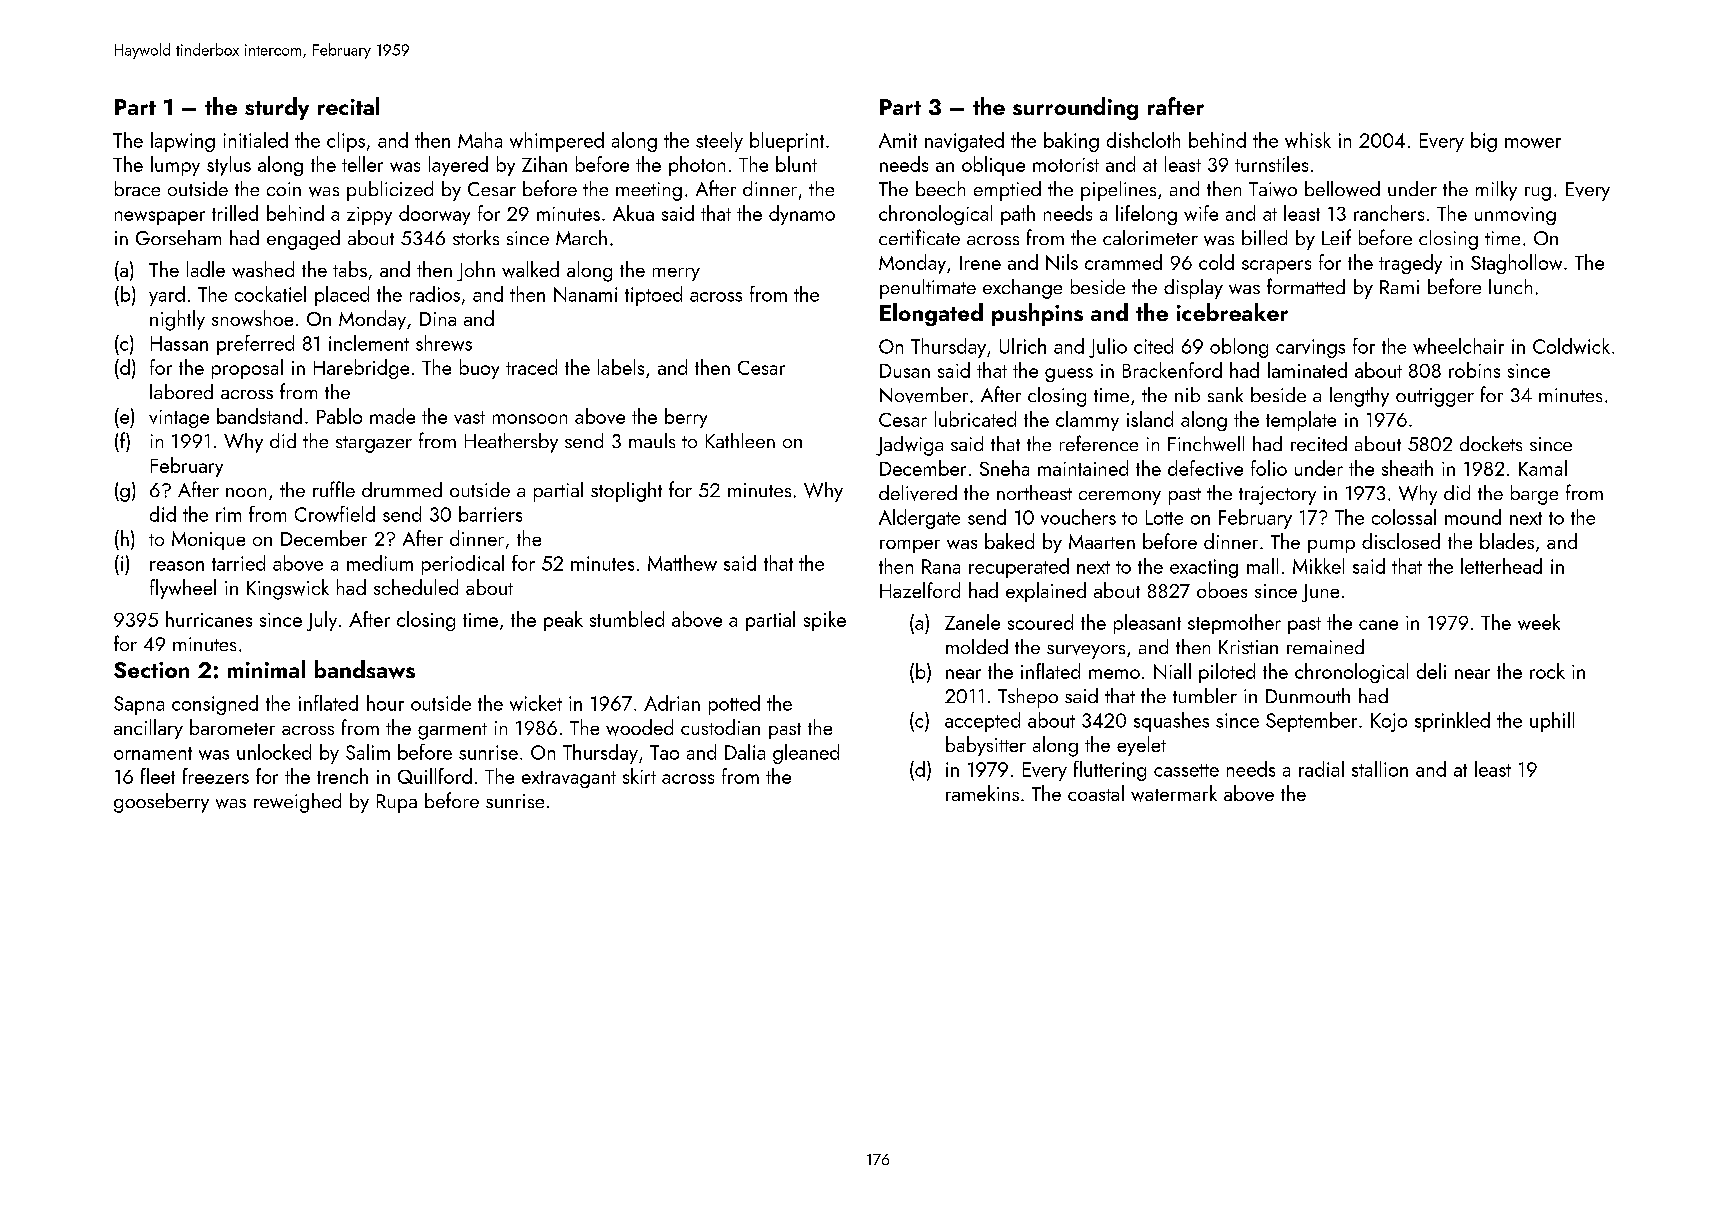 Image resolution: width=1731 pixels, height=1224 pixels. What do you see at coordinates (1308, 140) in the screenshot?
I see `whisk` at bounding box center [1308, 140].
